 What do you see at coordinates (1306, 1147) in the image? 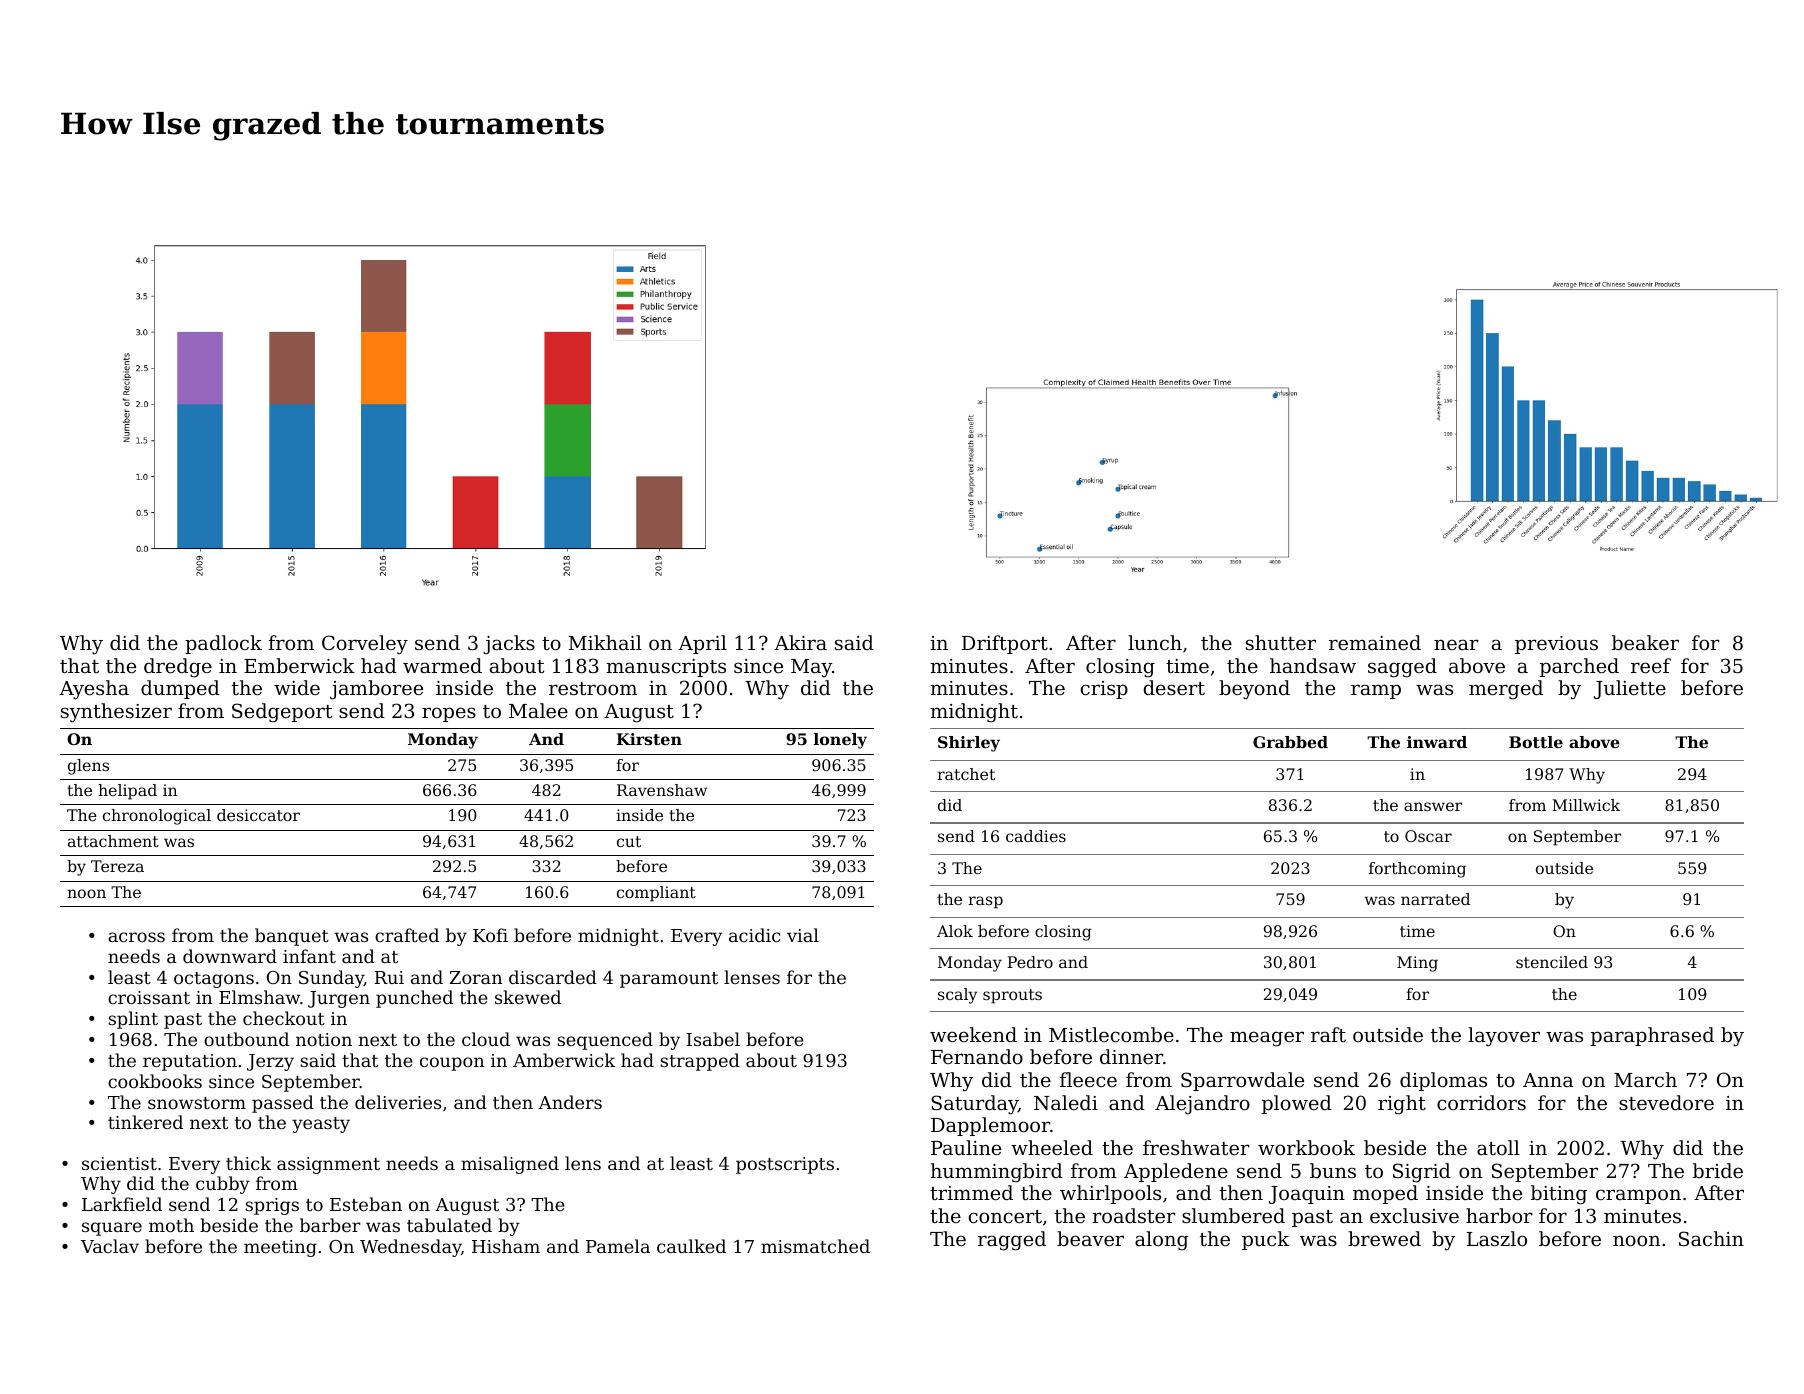
I see `workbook` at bounding box center [1306, 1147].
